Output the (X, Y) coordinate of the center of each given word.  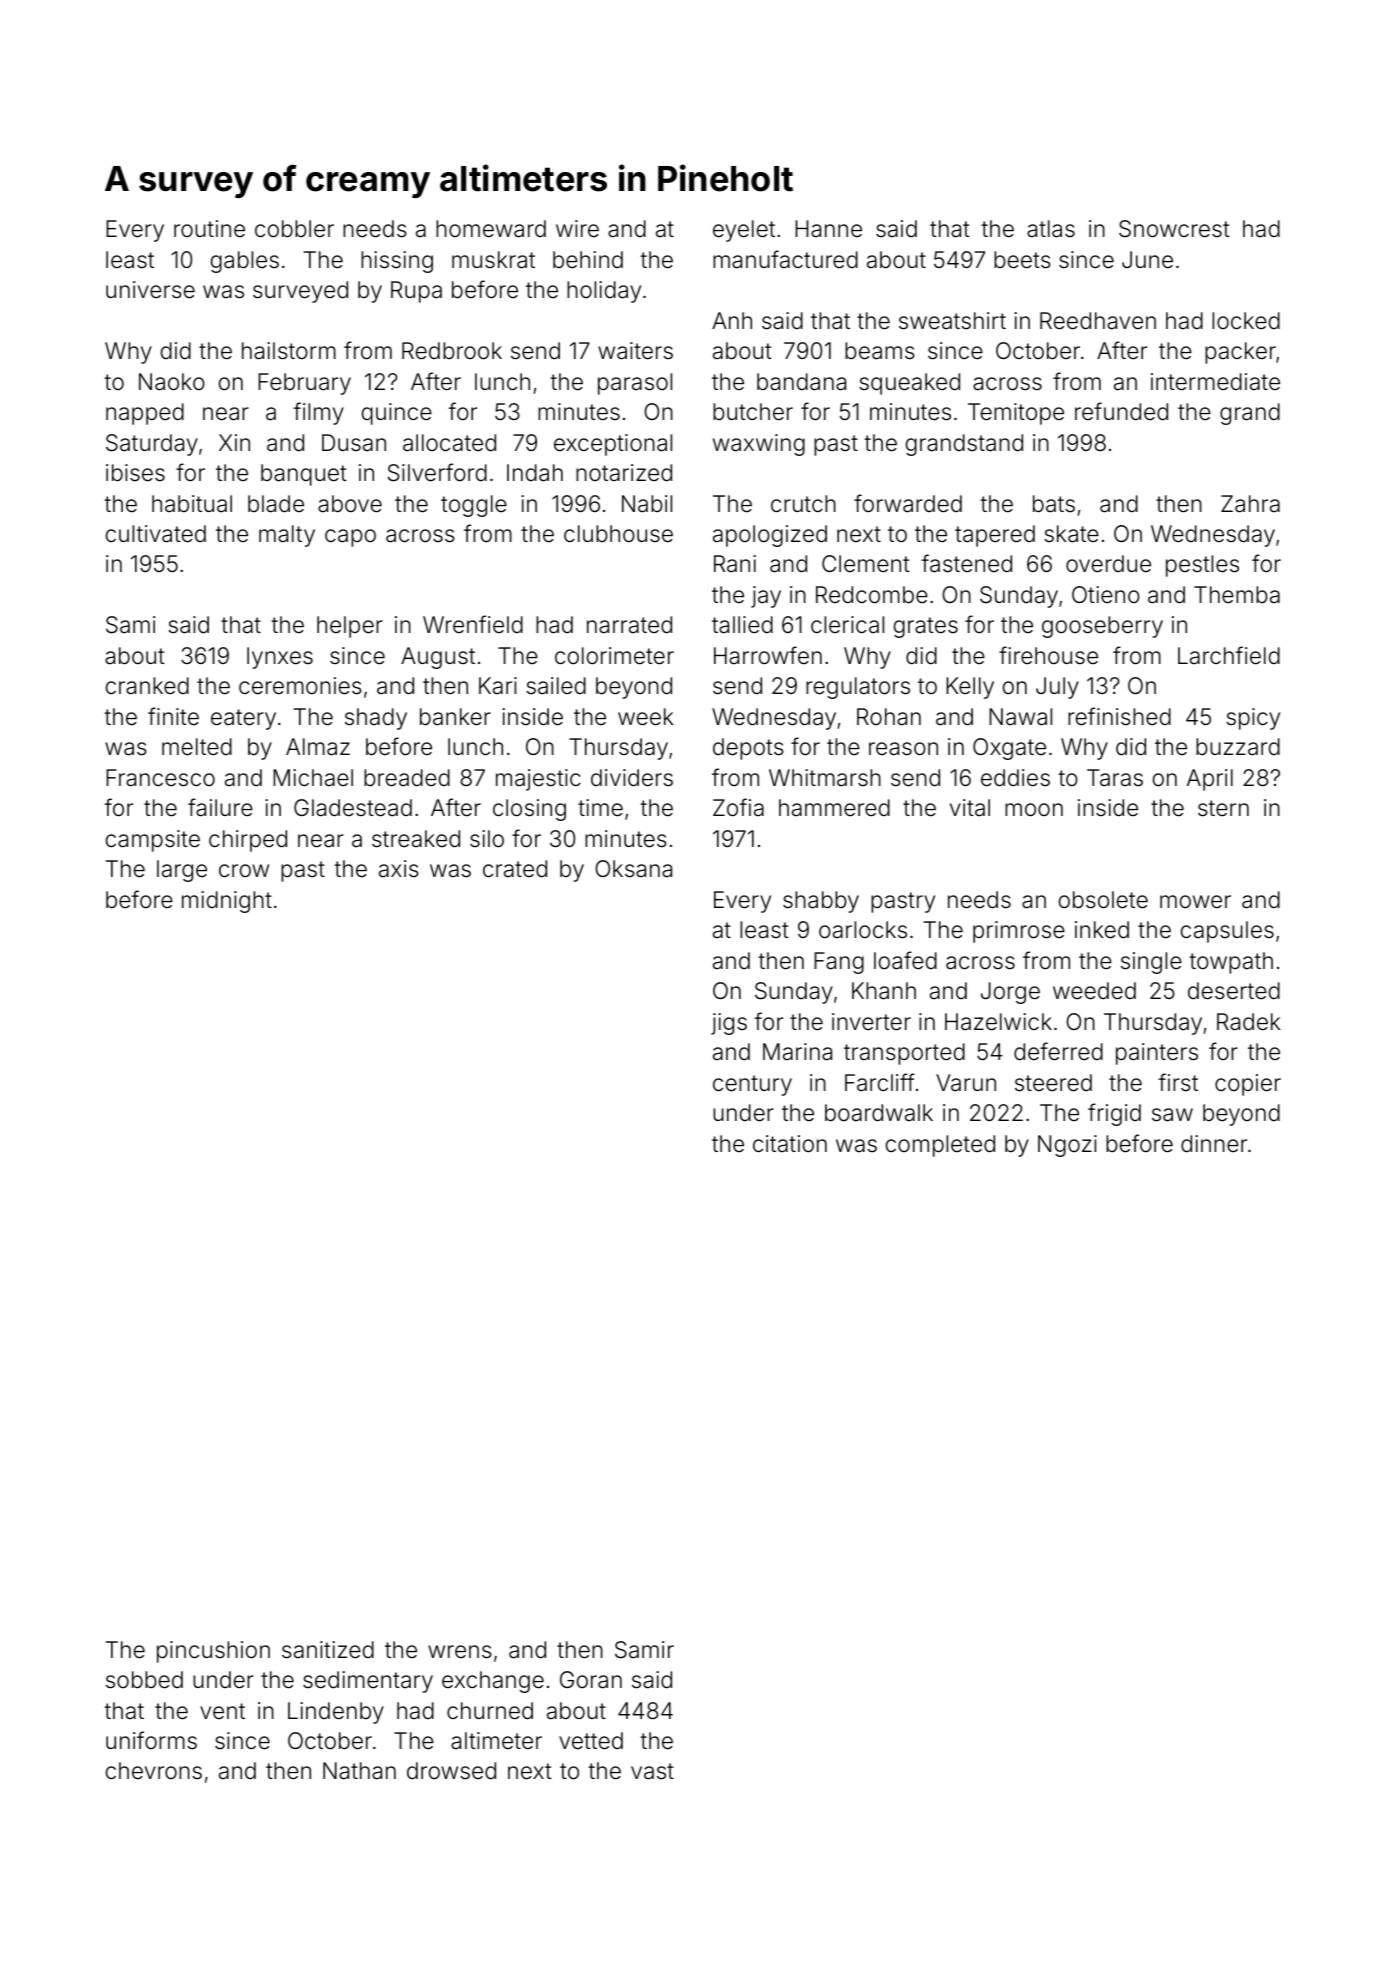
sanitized (328, 1650)
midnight (227, 902)
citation (790, 1144)
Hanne (828, 229)
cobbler (294, 229)
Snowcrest (1174, 229)
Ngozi (1067, 1146)
